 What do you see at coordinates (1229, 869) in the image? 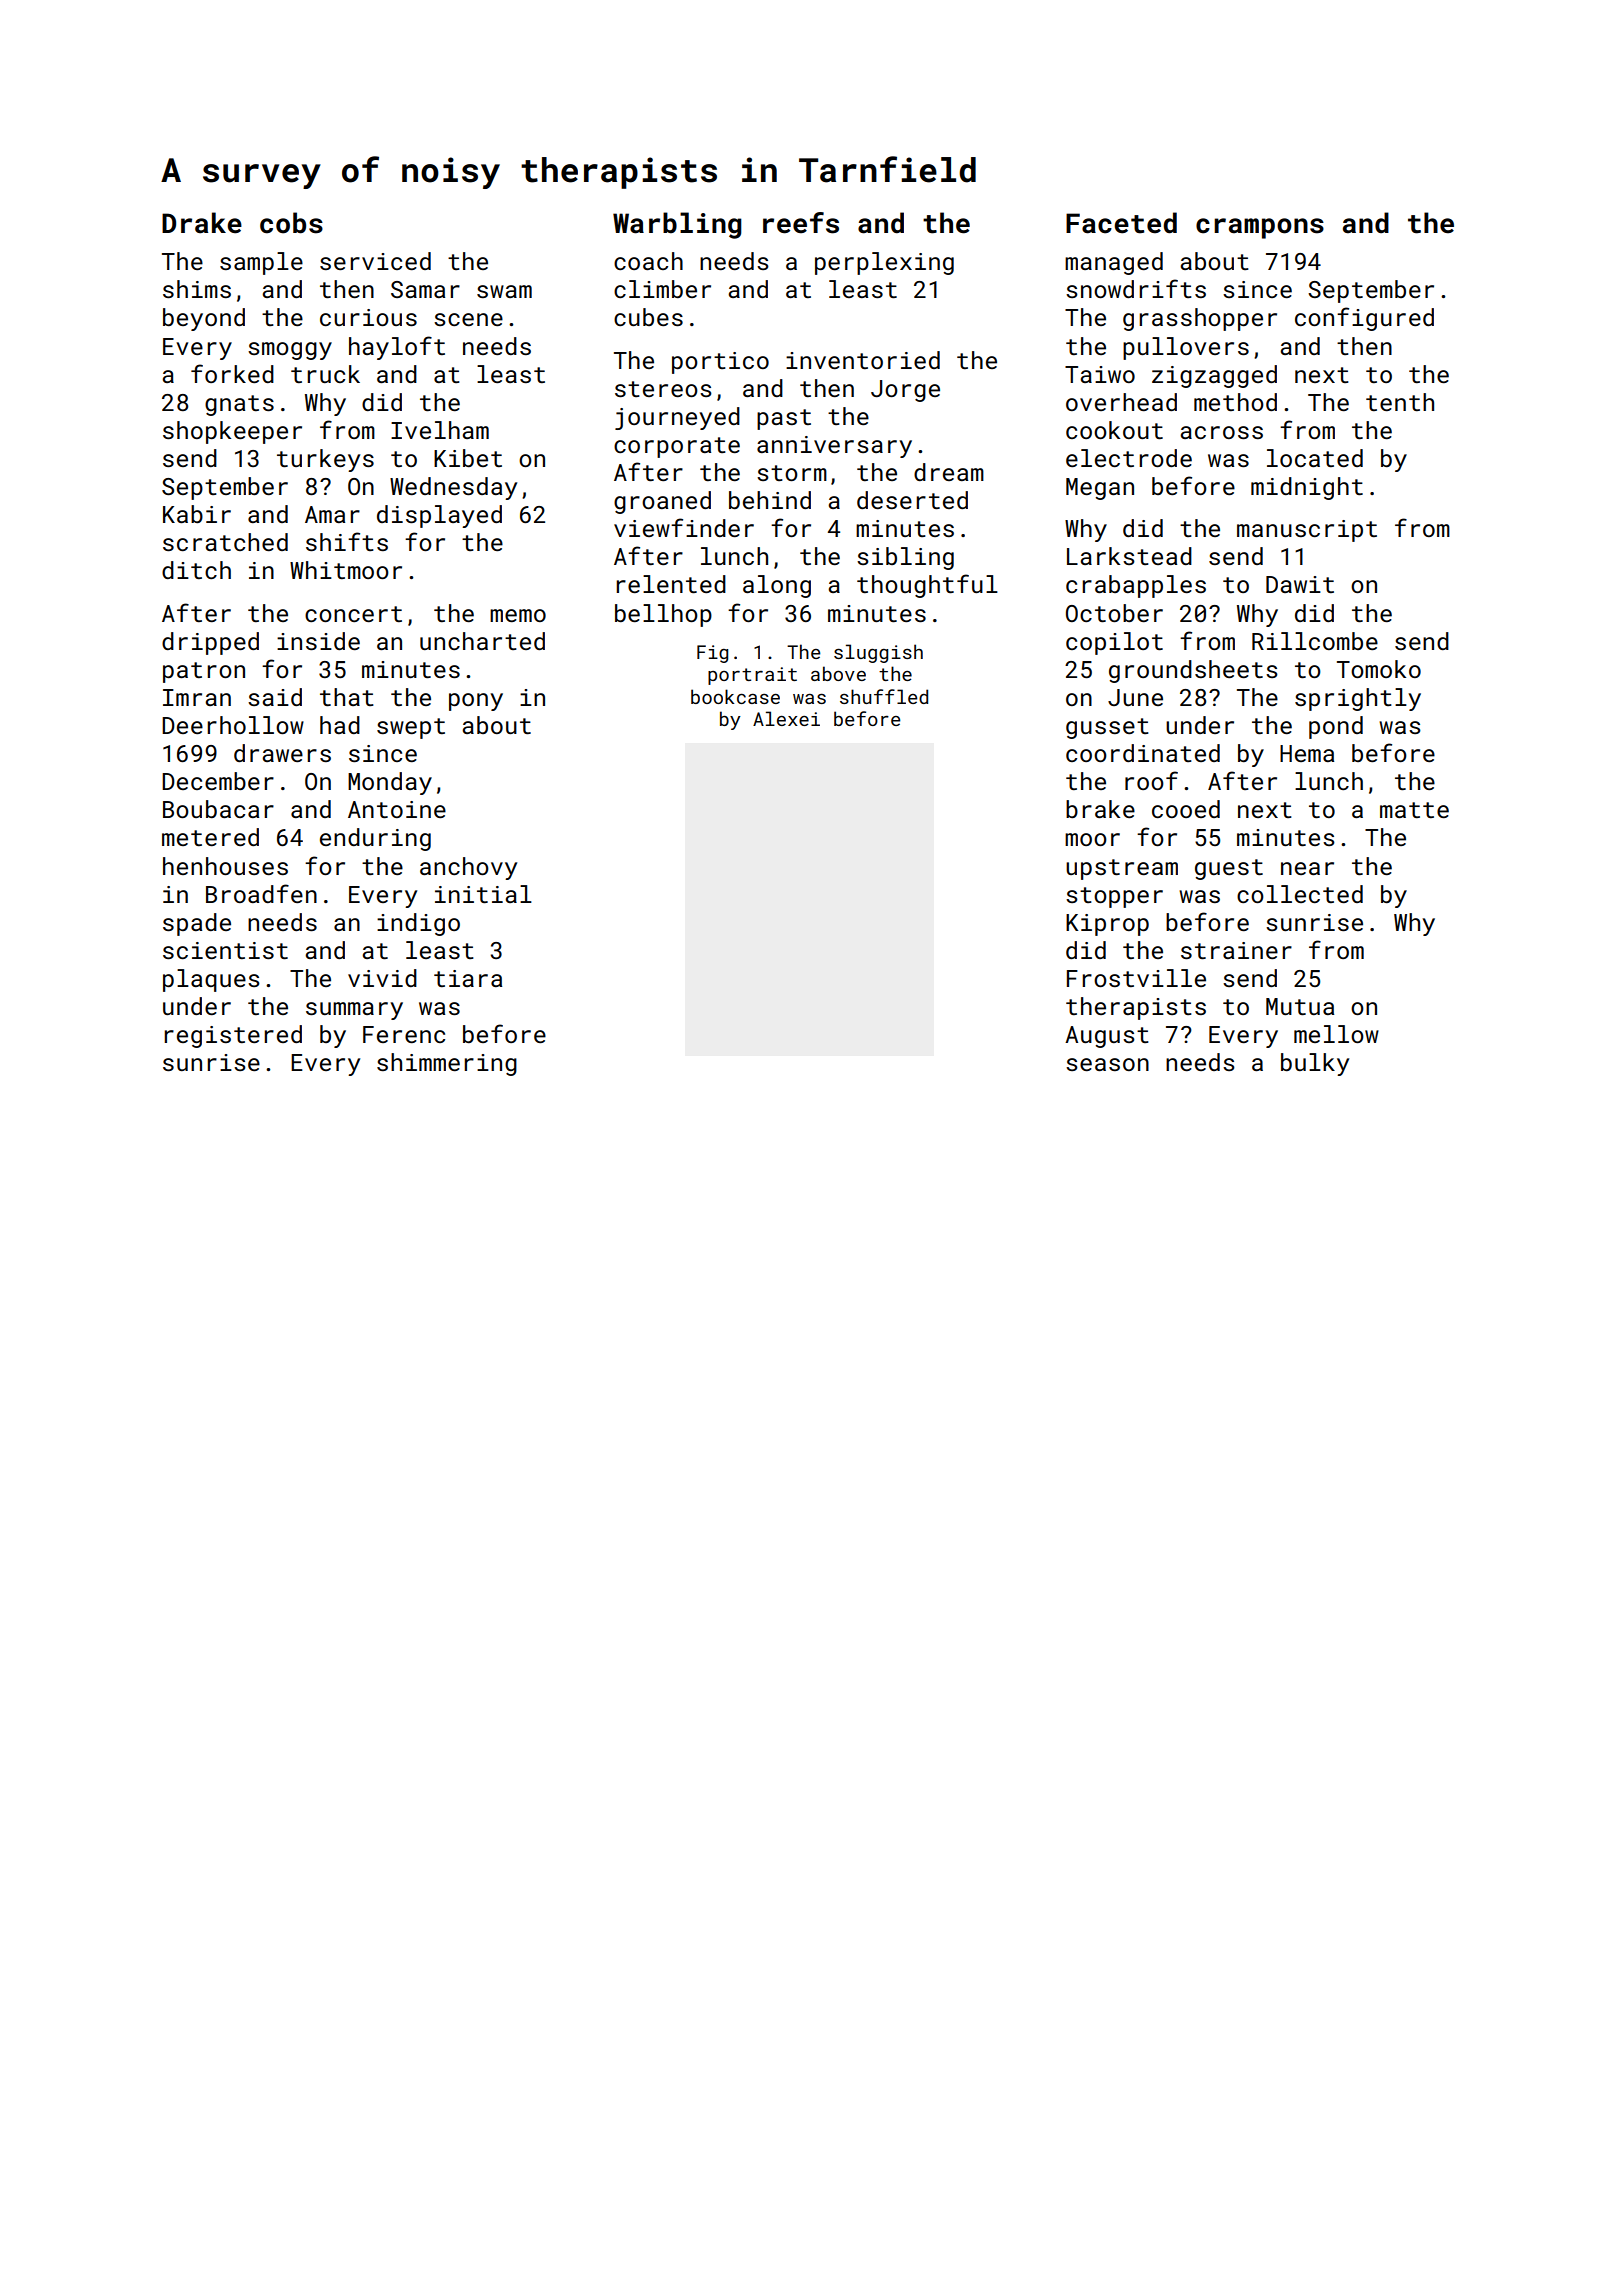
I see `guest` at bounding box center [1229, 869].
